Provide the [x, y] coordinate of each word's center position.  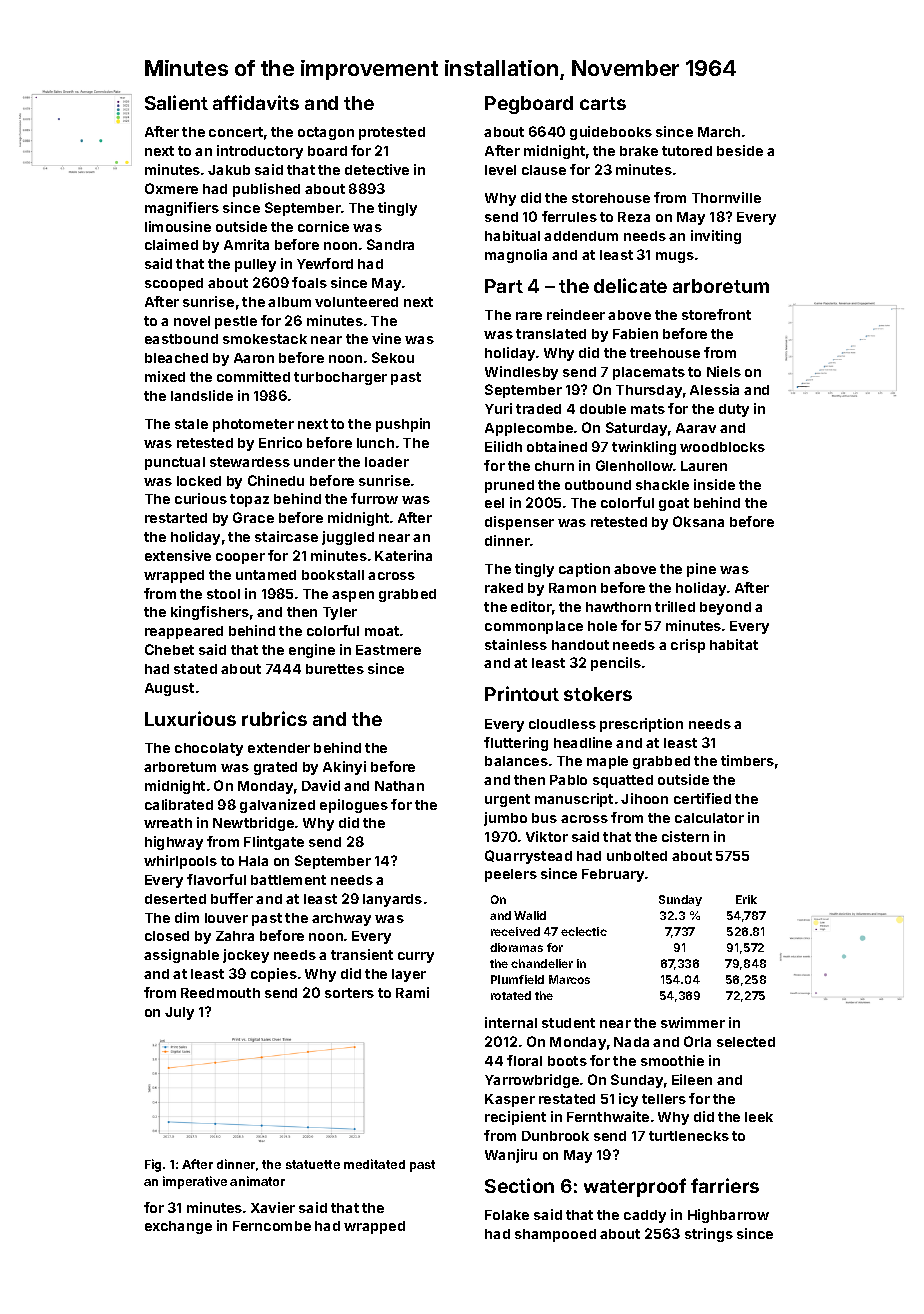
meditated [374, 1164]
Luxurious [190, 718]
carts [603, 103]
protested [392, 133]
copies [274, 975]
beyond [725, 608]
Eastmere [388, 650]
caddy [645, 1216]
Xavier [273, 1207]
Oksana [698, 521]
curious [201, 498]
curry [416, 957]
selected [746, 1042]
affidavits [256, 102]
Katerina [403, 555]
